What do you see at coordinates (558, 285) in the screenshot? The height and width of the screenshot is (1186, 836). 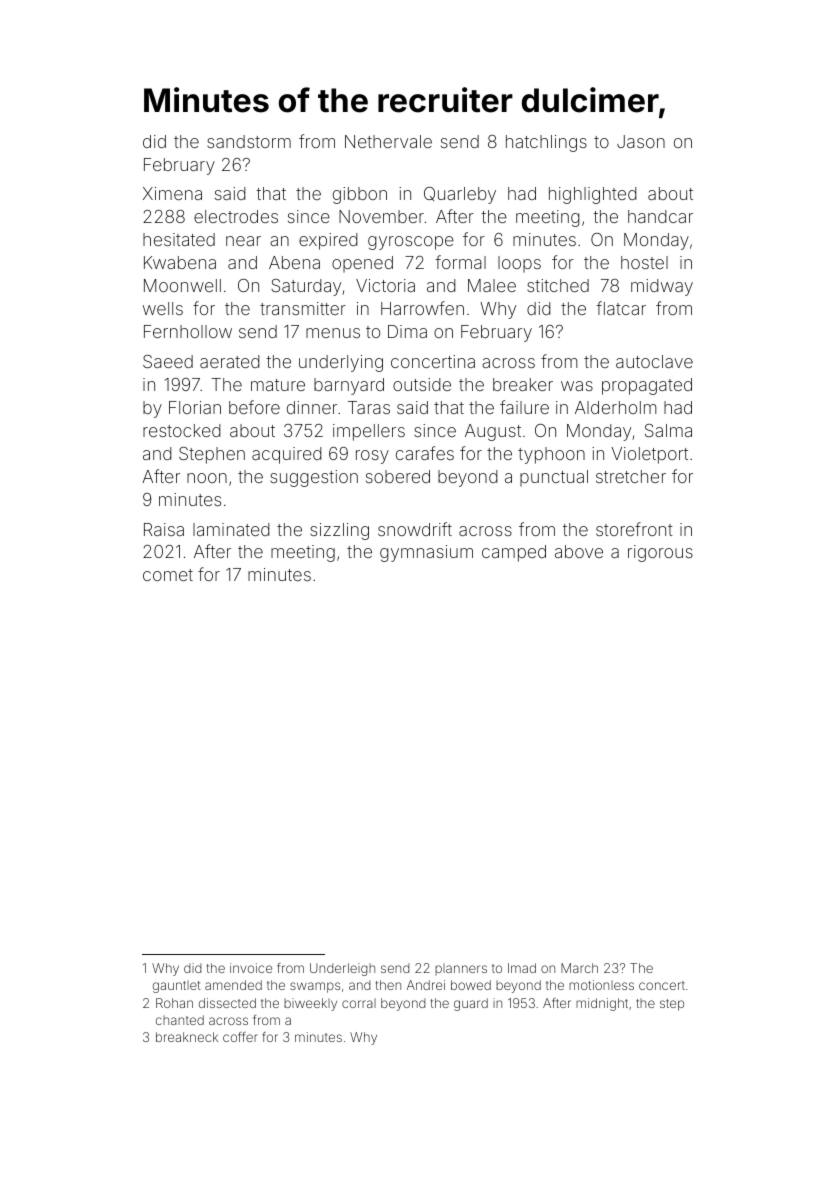 I see `stitched` at bounding box center [558, 285].
